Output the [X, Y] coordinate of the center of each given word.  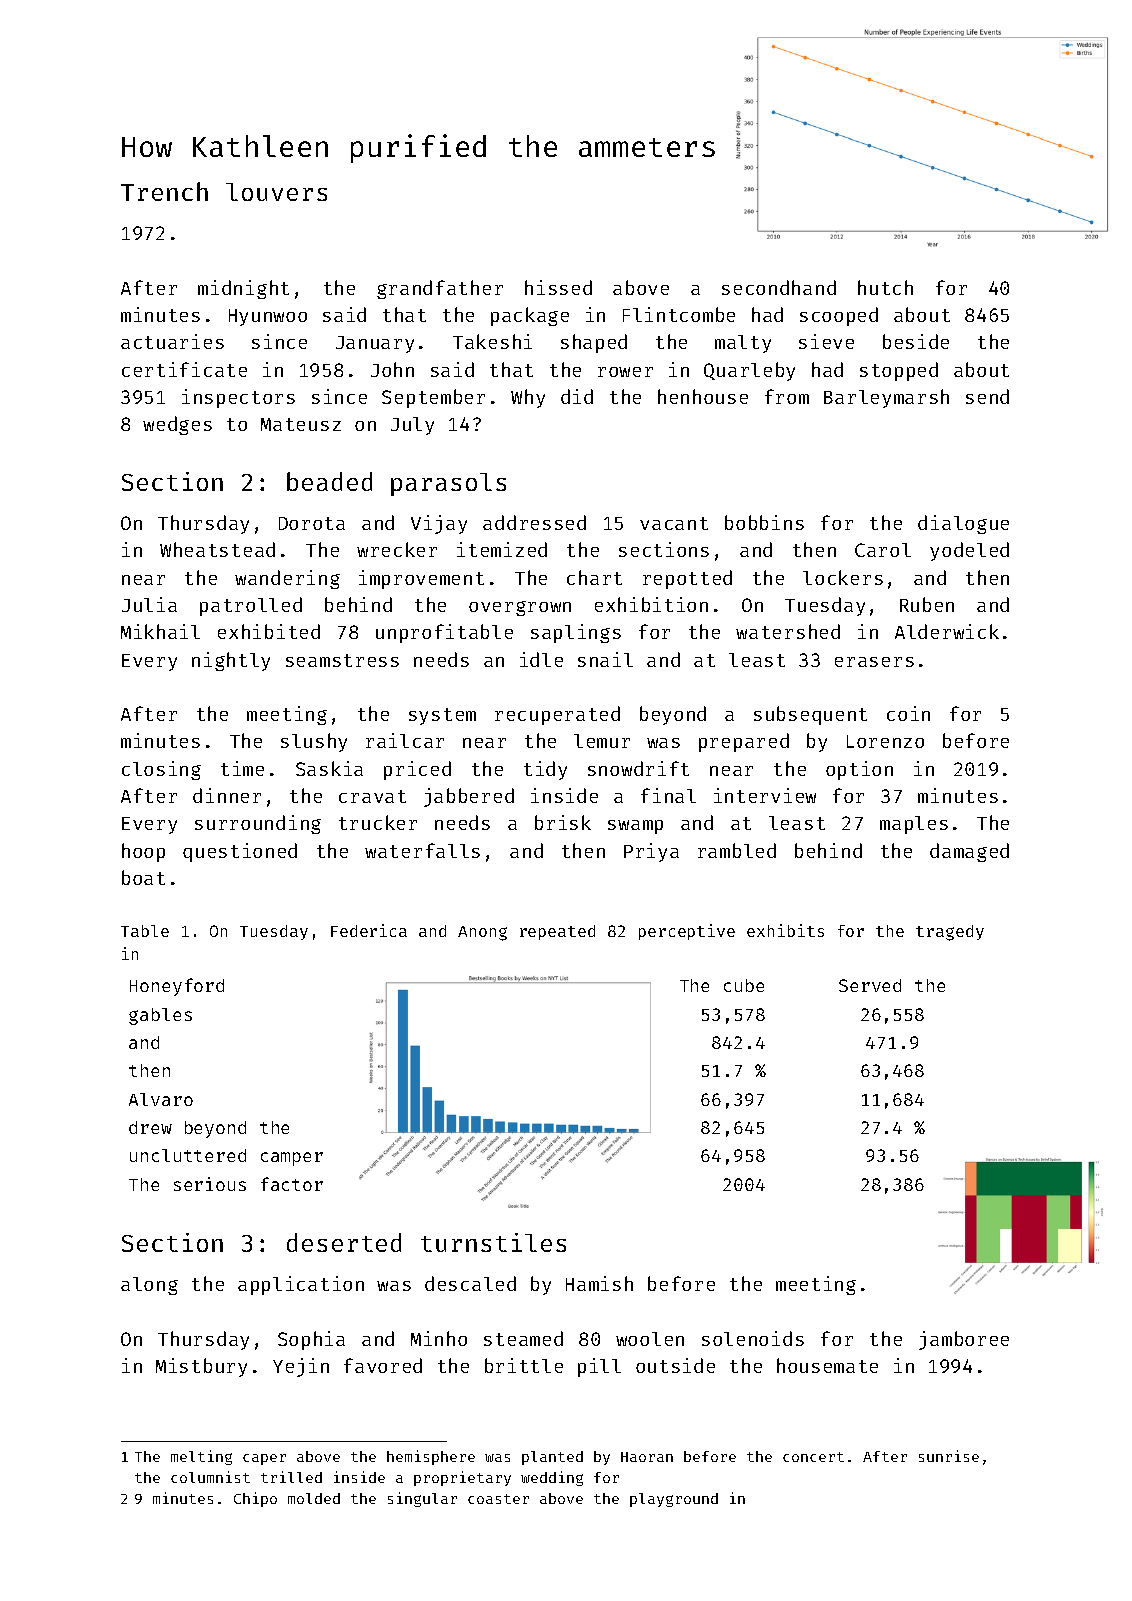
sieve [826, 341]
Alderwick [947, 631]
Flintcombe [679, 314]
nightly [231, 661]
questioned [240, 852]
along [149, 1286]
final [668, 795]
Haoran [647, 1457]
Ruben [927, 604]
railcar [405, 740]
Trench [164, 191]
